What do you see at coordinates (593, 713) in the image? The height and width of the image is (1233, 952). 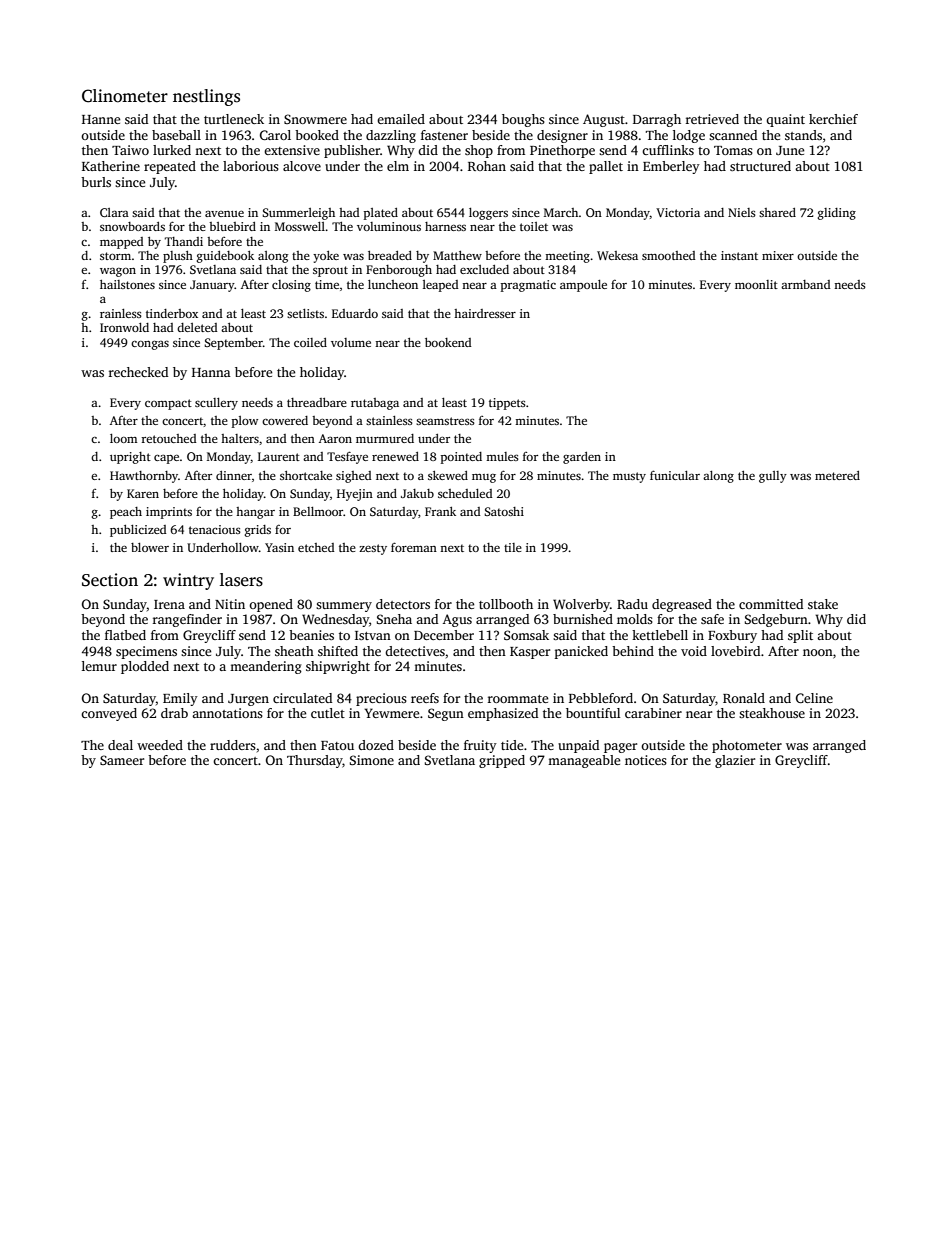 I see `bountiful` at bounding box center [593, 713].
